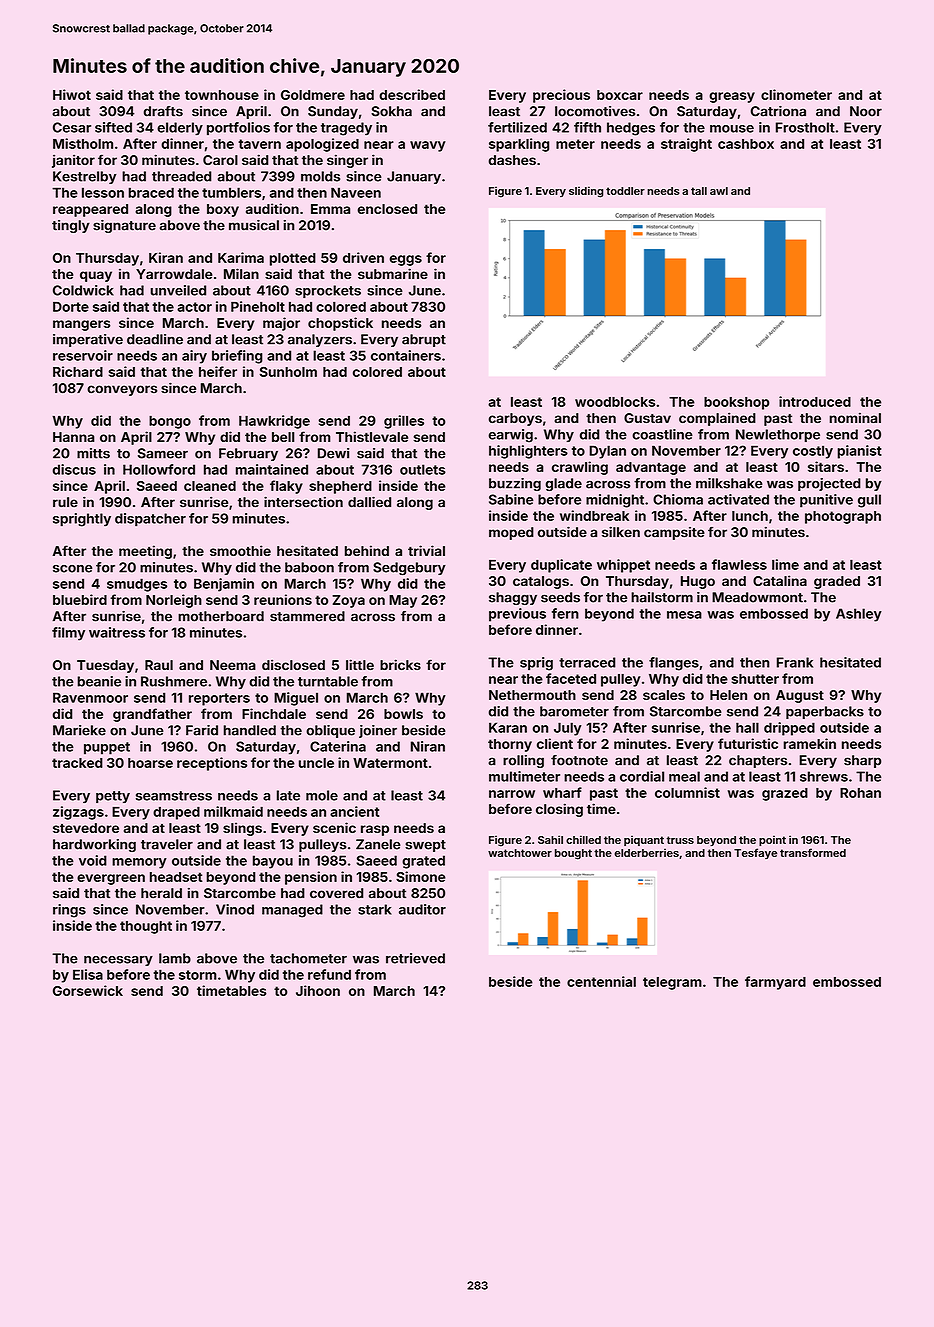  What do you see at coordinates (428, 746) in the screenshot?
I see `Niran` at bounding box center [428, 746].
